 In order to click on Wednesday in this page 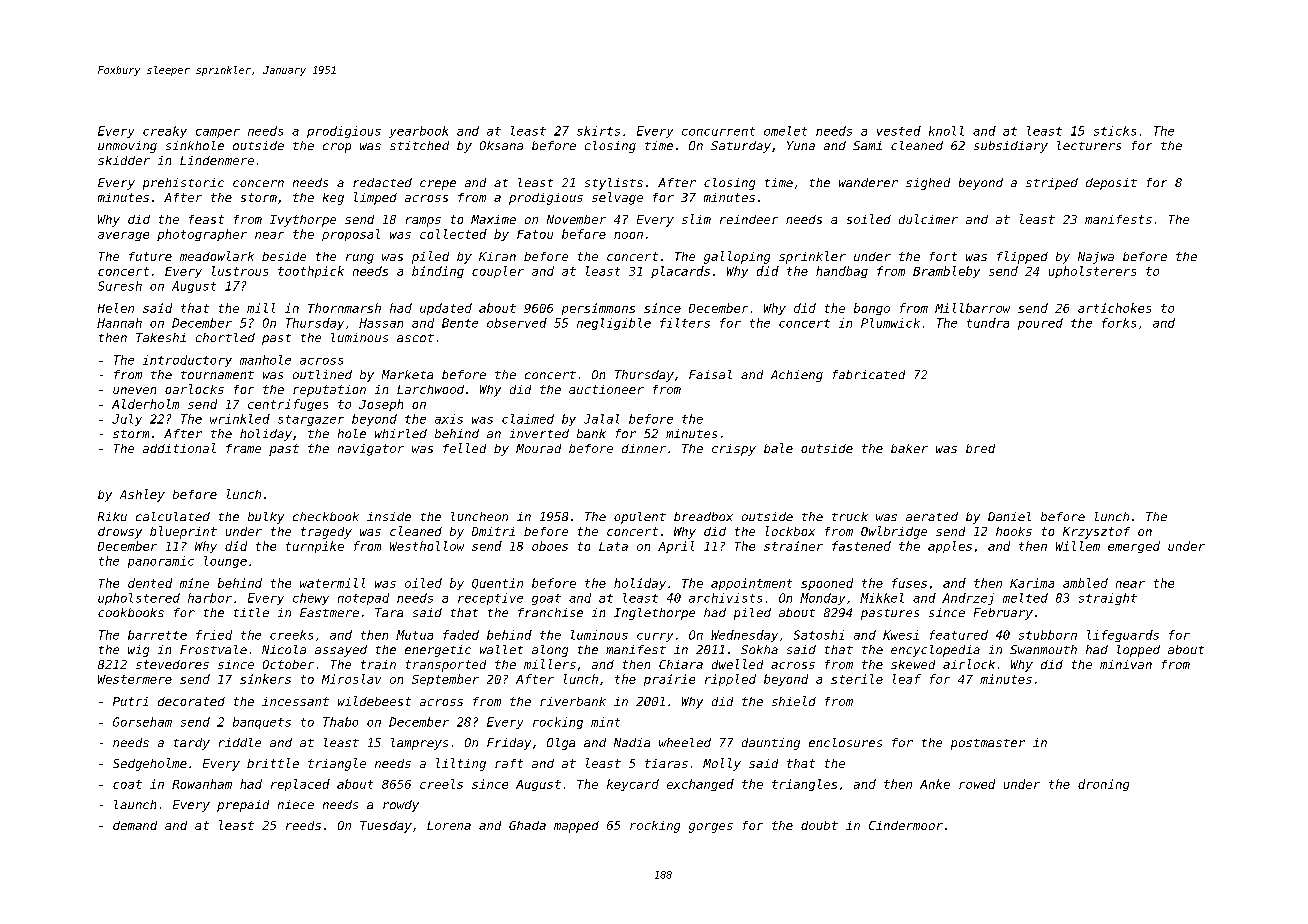, I will do `click(744, 636)`.
